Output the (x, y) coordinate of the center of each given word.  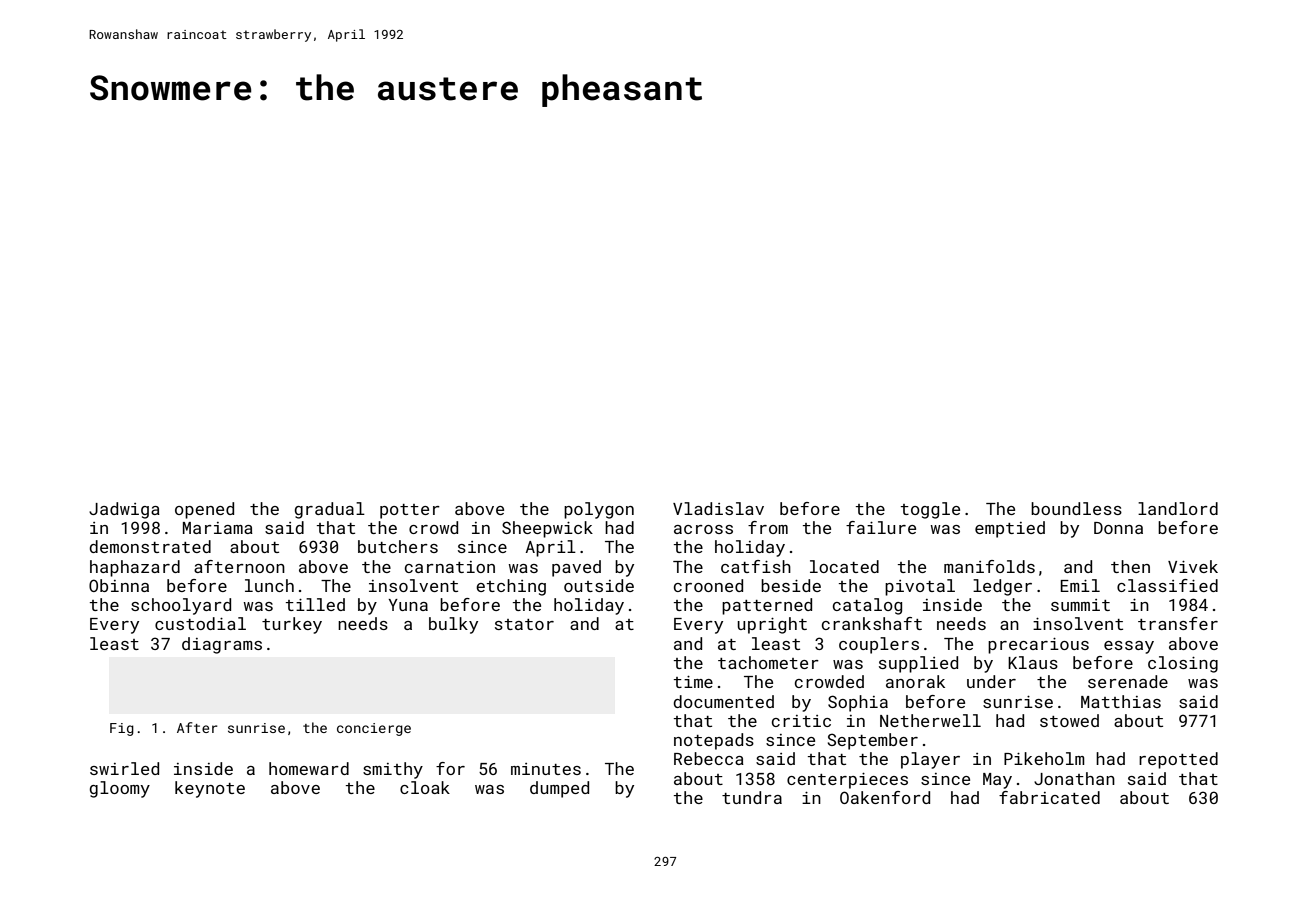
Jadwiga (124, 510)
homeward (309, 768)
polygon (599, 510)
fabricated (1049, 797)
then (1130, 566)
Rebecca (709, 758)
